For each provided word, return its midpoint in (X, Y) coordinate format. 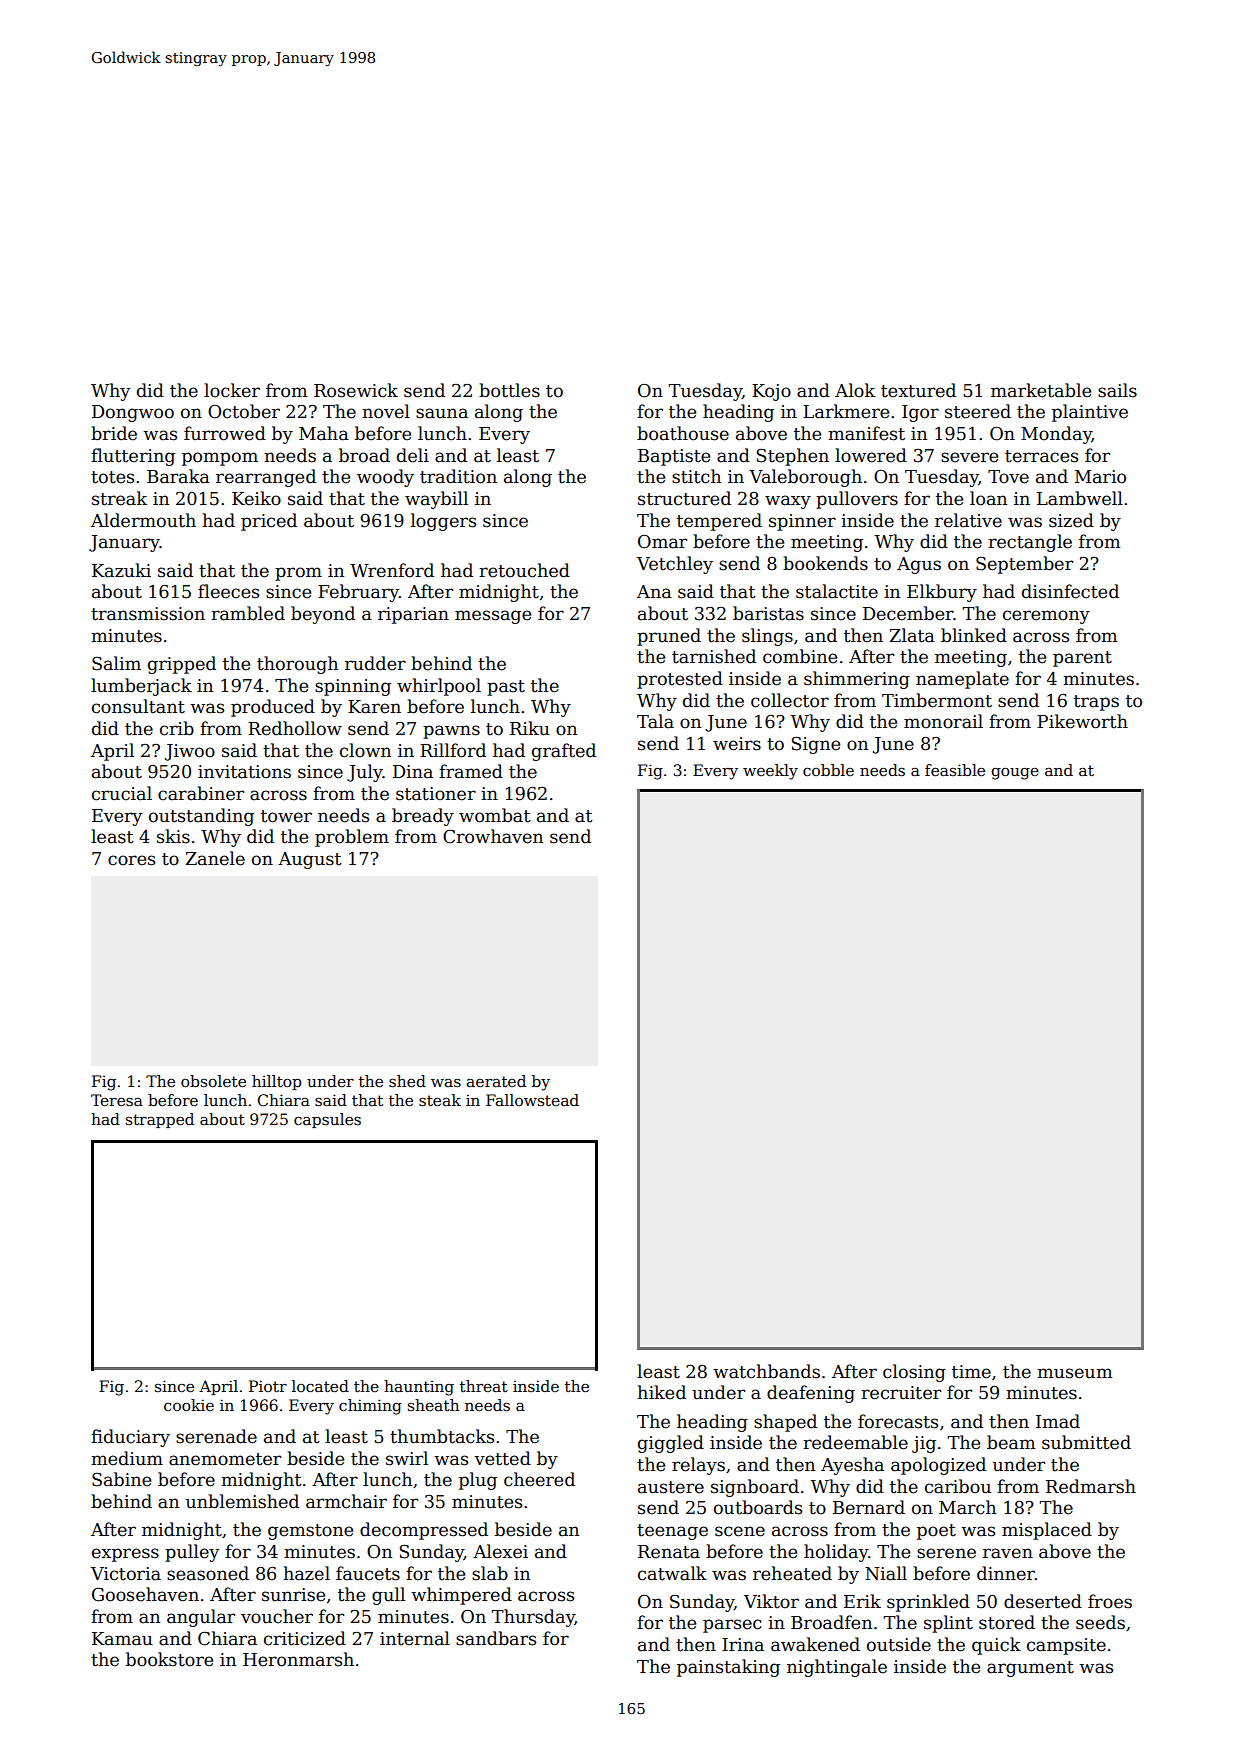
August (310, 860)
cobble (828, 770)
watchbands (766, 1371)
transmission (148, 614)
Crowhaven (493, 836)
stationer (436, 794)
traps (1096, 703)
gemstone (310, 1532)
